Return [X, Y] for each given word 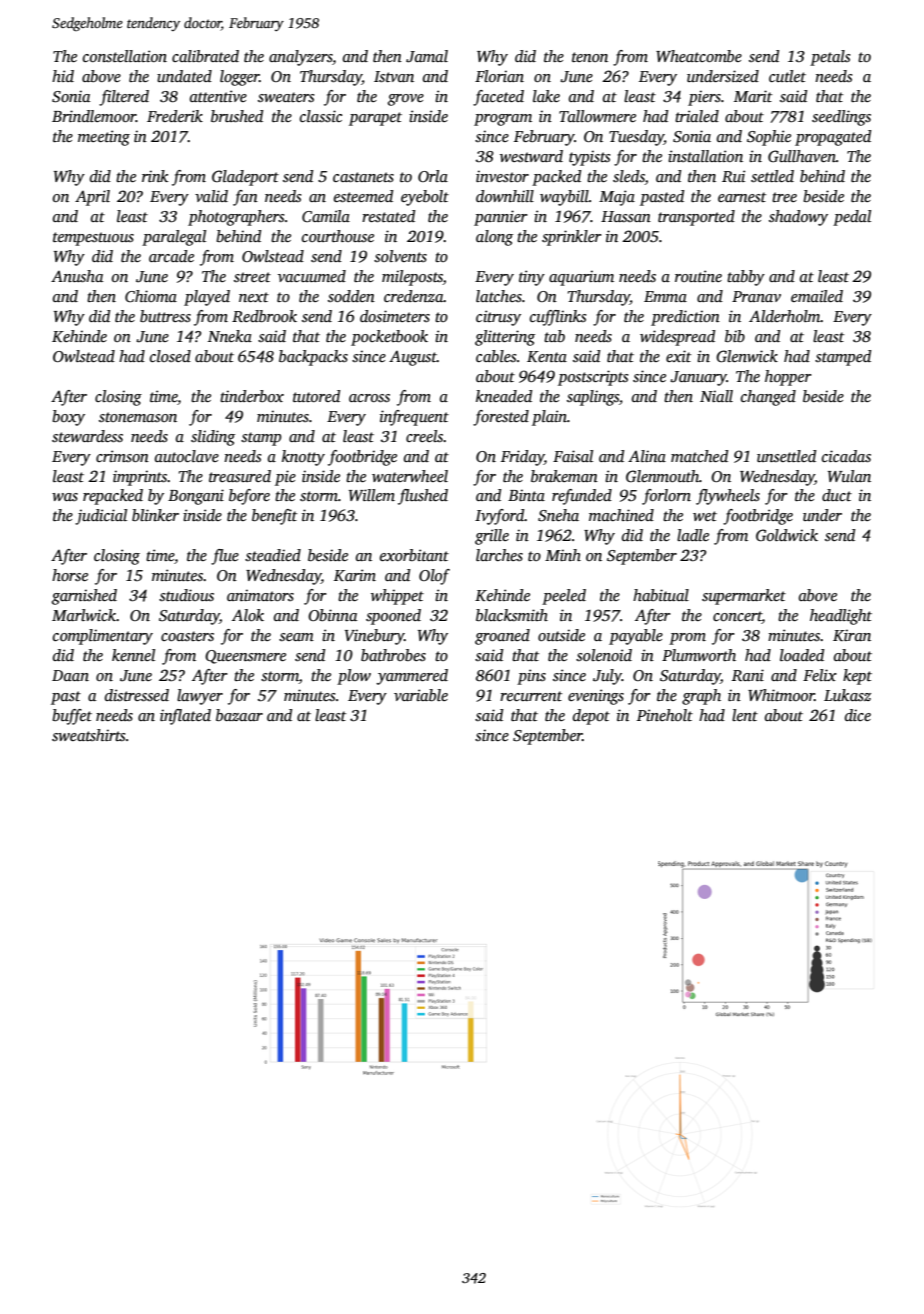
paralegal [174, 238]
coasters [187, 636]
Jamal [427, 56]
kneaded [504, 396]
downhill [505, 196]
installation [705, 156]
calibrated [205, 56]
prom [687, 639]
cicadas [846, 456]
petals [830, 58]
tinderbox [252, 396]
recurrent [531, 696]
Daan [70, 675]
